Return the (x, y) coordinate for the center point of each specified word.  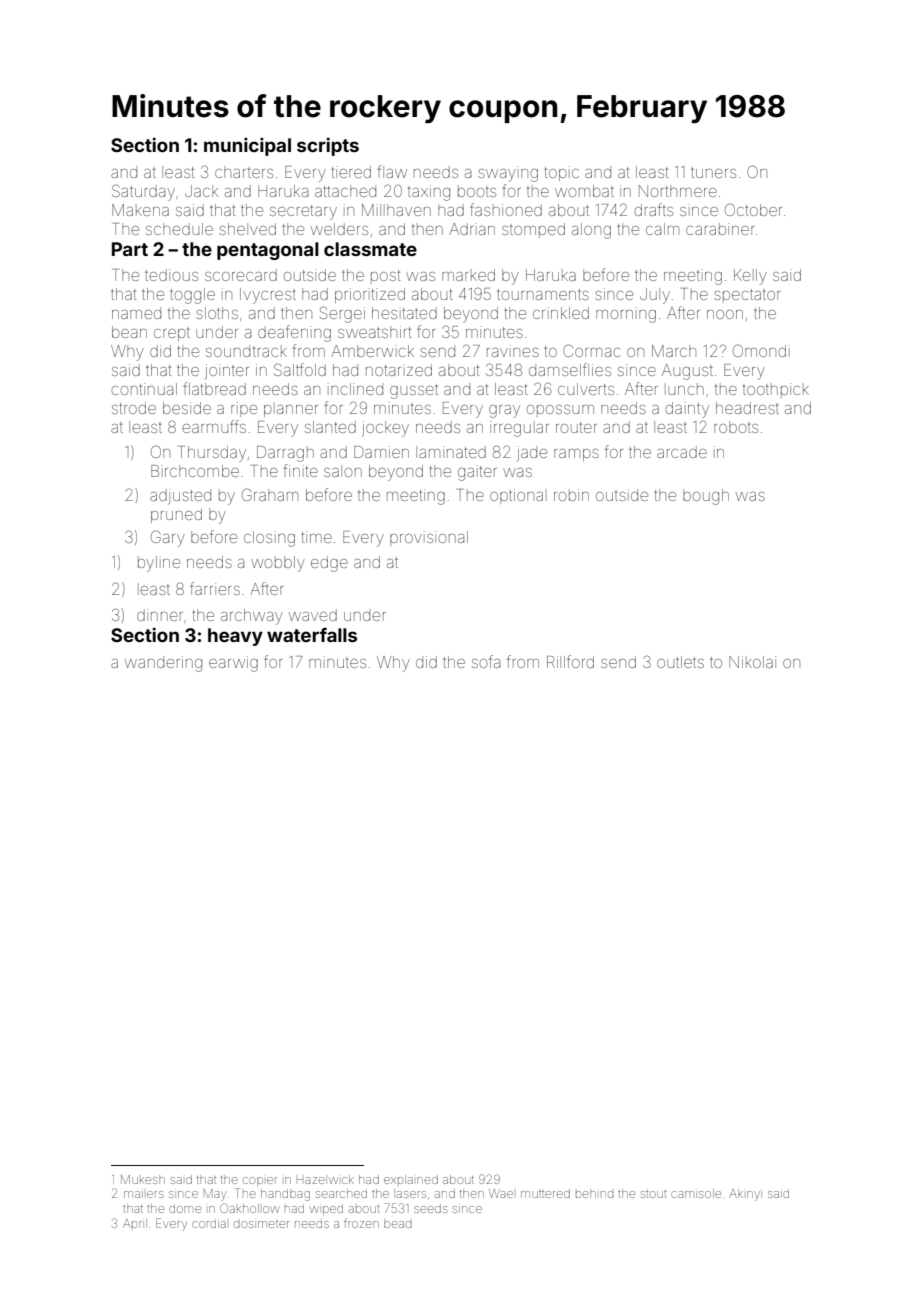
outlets (680, 662)
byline (159, 564)
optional (518, 496)
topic (561, 173)
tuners (713, 172)
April (135, 1223)
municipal (247, 146)
